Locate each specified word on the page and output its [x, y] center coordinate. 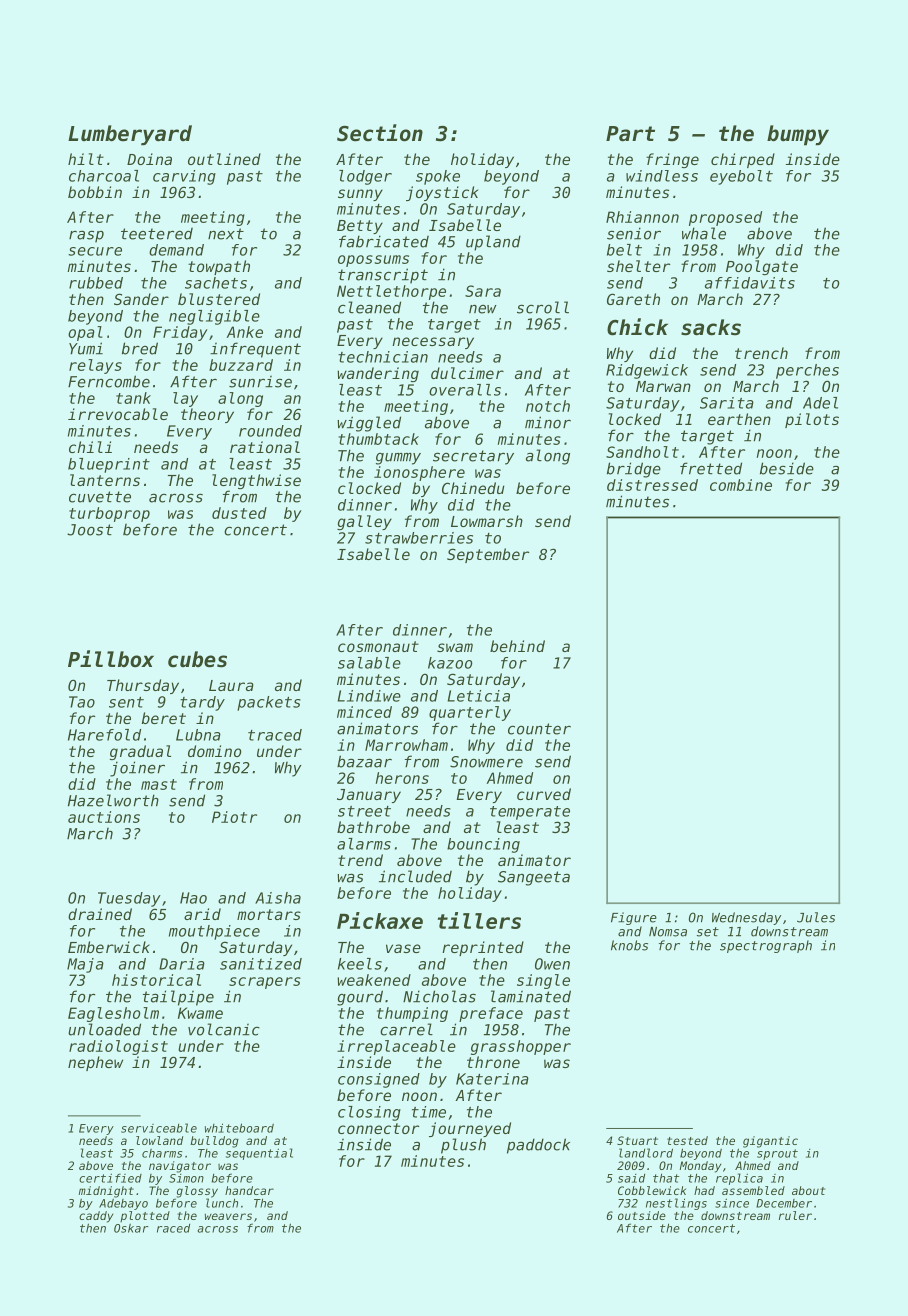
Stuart [637, 1140]
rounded [270, 431]
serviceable [159, 1128]
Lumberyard [130, 135]
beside [787, 468]
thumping [412, 1014]
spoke [438, 177]
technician [383, 357]
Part [630, 134]
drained [100, 914]
